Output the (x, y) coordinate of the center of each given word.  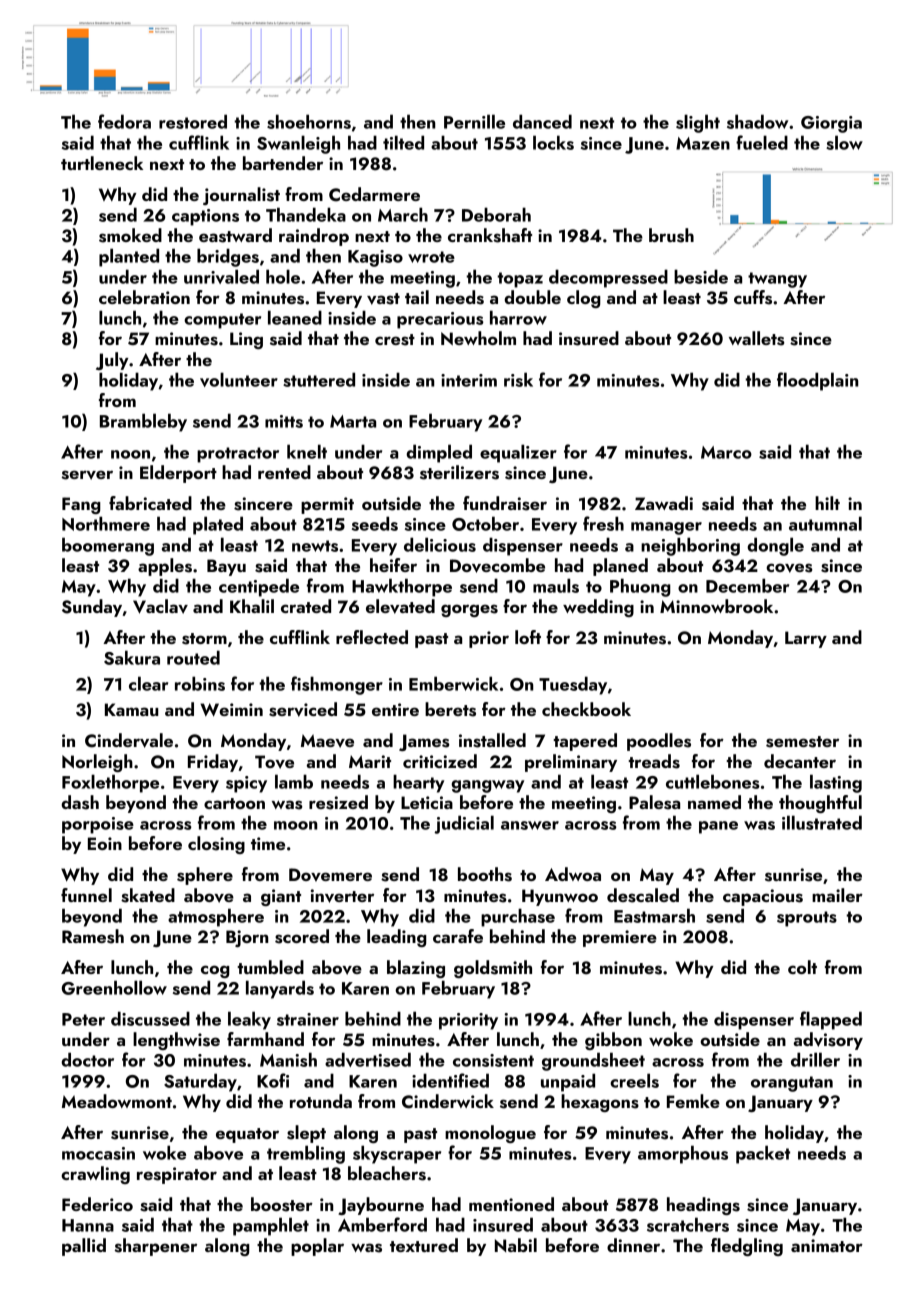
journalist (241, 196)
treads (654, 761)
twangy (777, 280)
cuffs (753, 297)
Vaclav (160, 606)
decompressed (608, 278)
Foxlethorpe (110, 783)
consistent (493, 1060)
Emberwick (453, 683)
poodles (659, 742)
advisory (828, 1041)
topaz (520, 280)
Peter (83, 1019)
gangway (487, 786)
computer (222, 321)
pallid (84, 1247)
